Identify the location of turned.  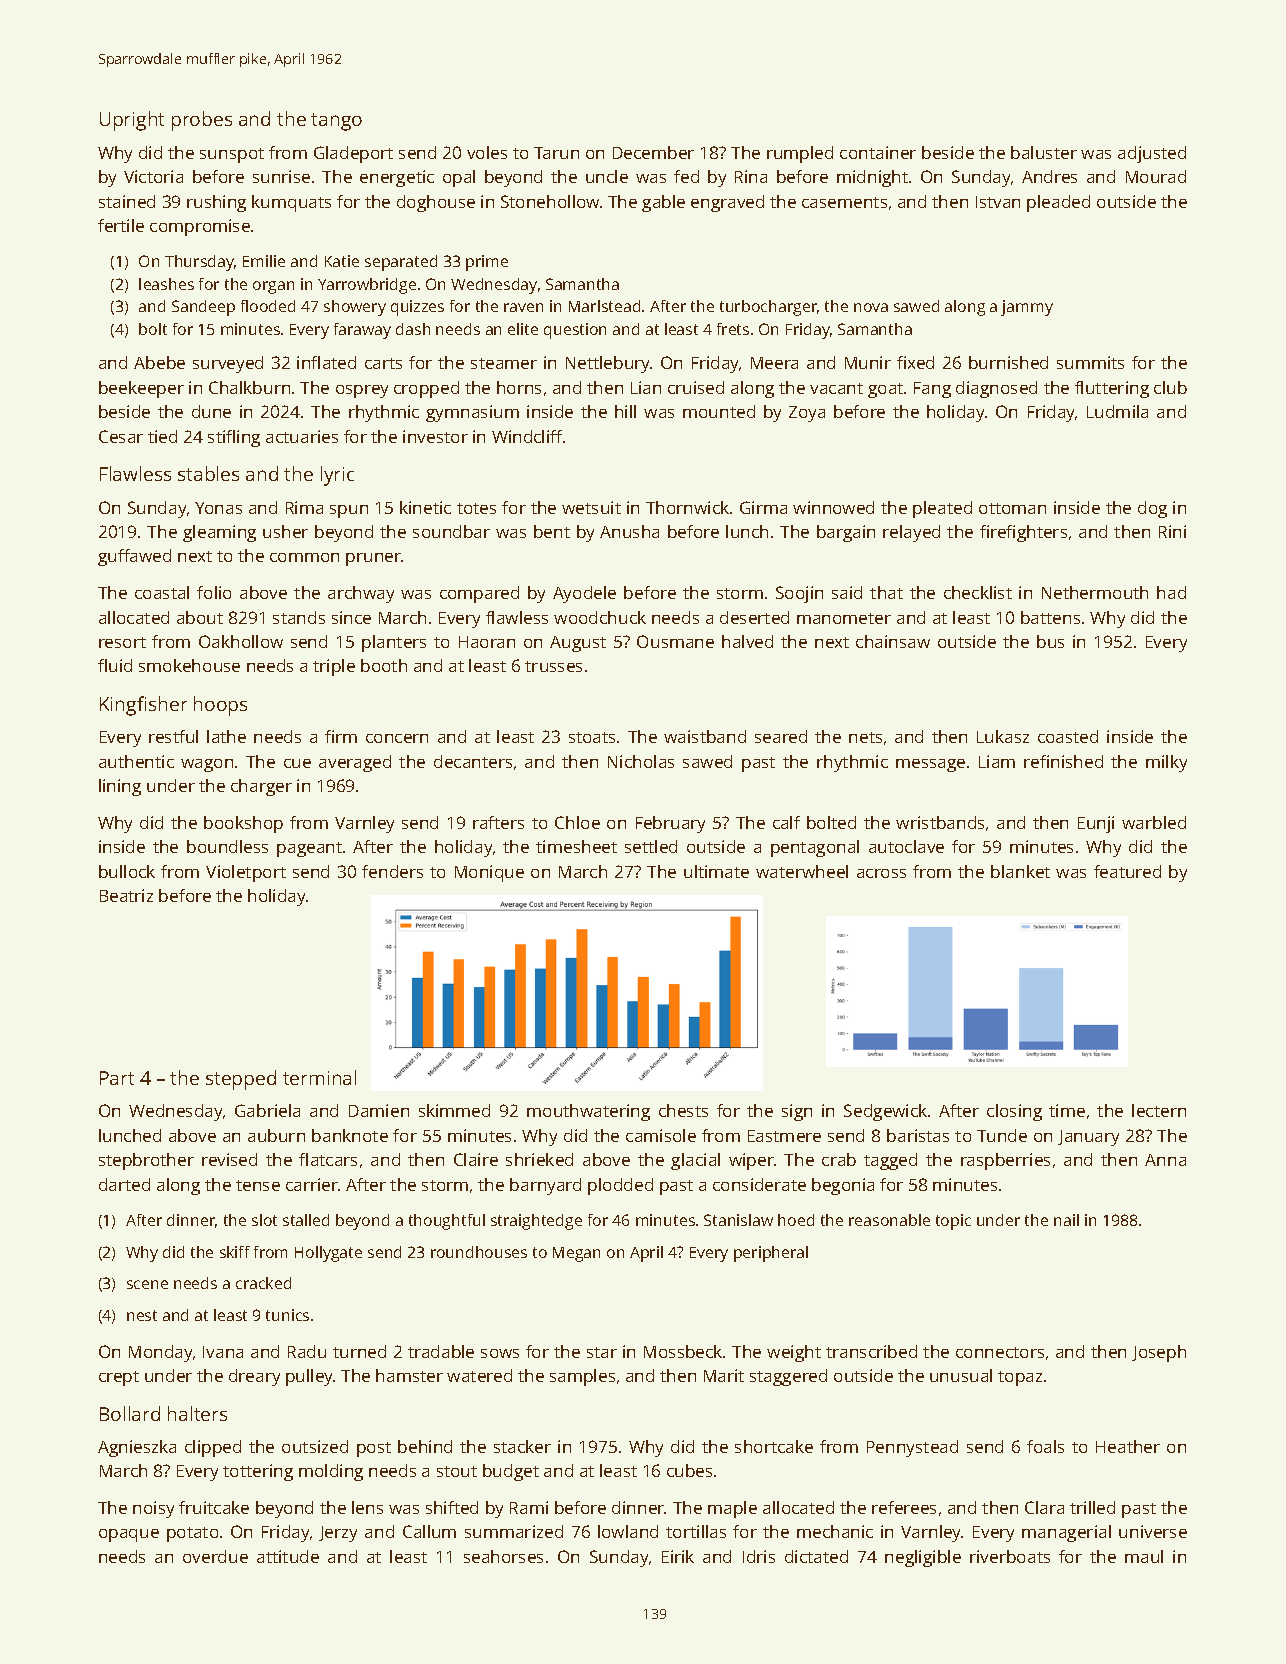
(359, 1351).
